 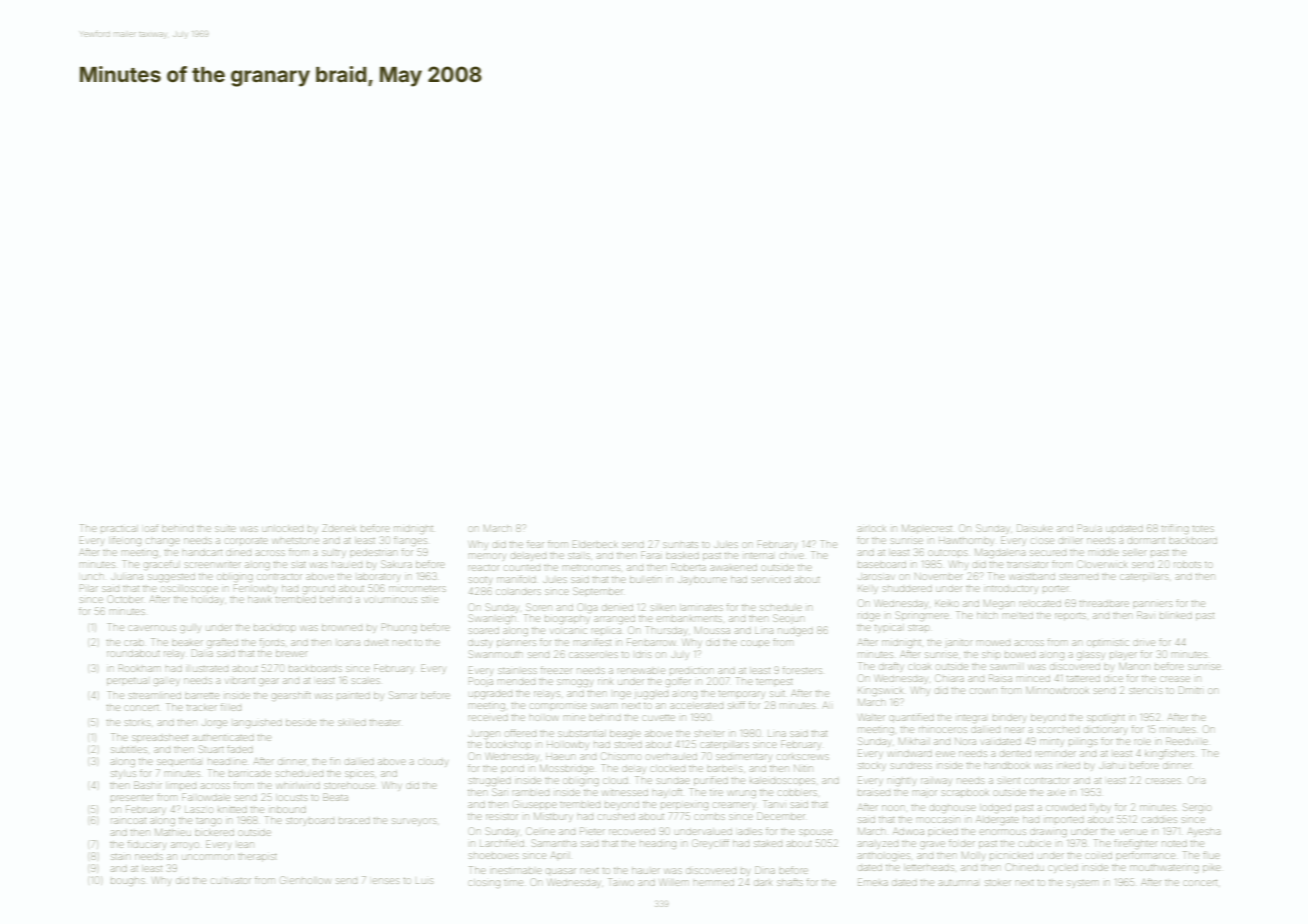 What do you see at coordinates (240, 749) in the screenshot?
I see `faded` at bounding box center [240, 749].
